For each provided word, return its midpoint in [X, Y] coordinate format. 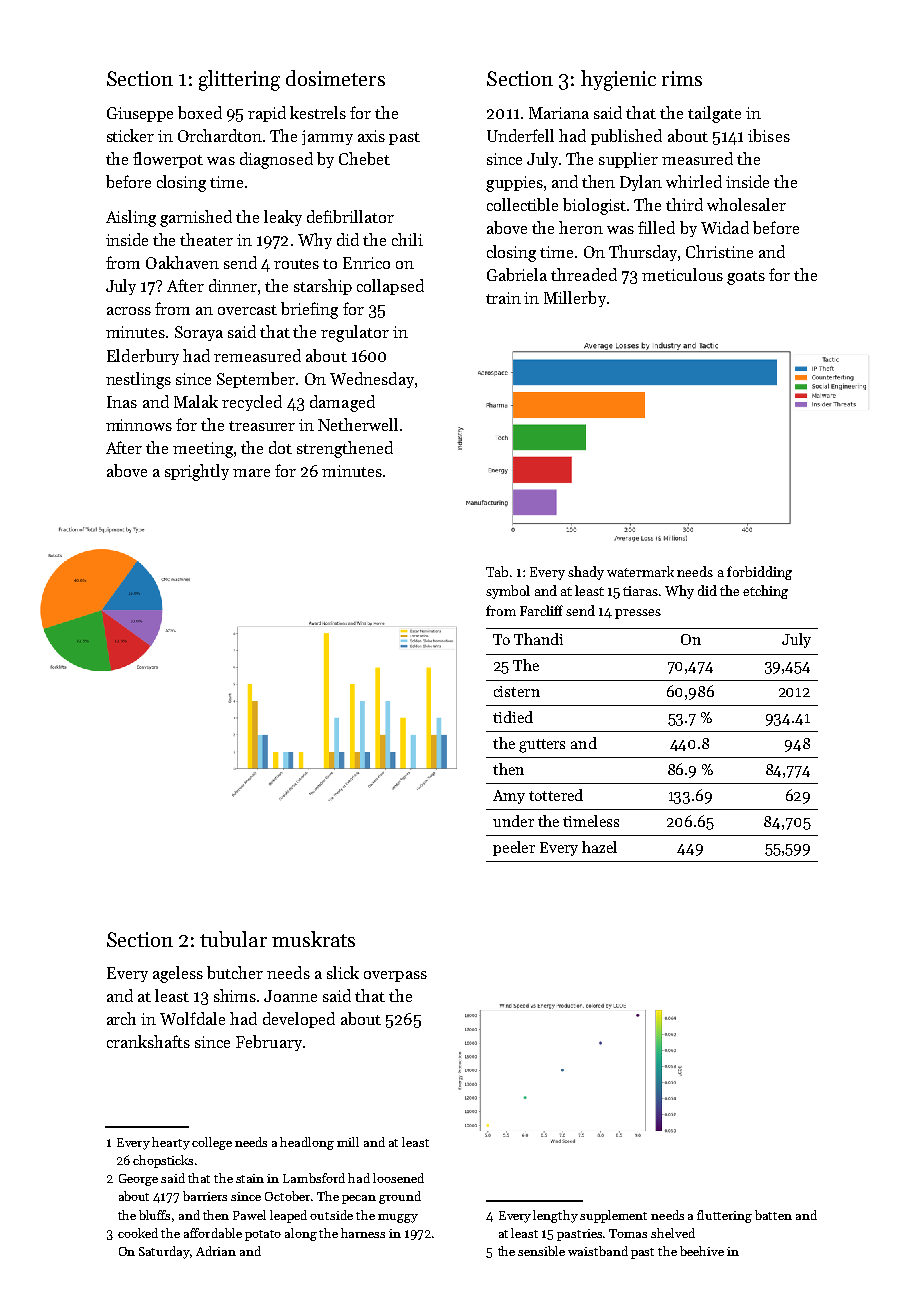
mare [251, 473]
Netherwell [358, 424]
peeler [514, 848]
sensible [541, 1251]
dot [280, 447]
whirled [694, 181]
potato [263, 1235]
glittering [239, 80]
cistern [517, 691]
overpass [395, 976]
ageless [178, 974]
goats [746, 278]
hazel [599, 847]
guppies [514, 184]
